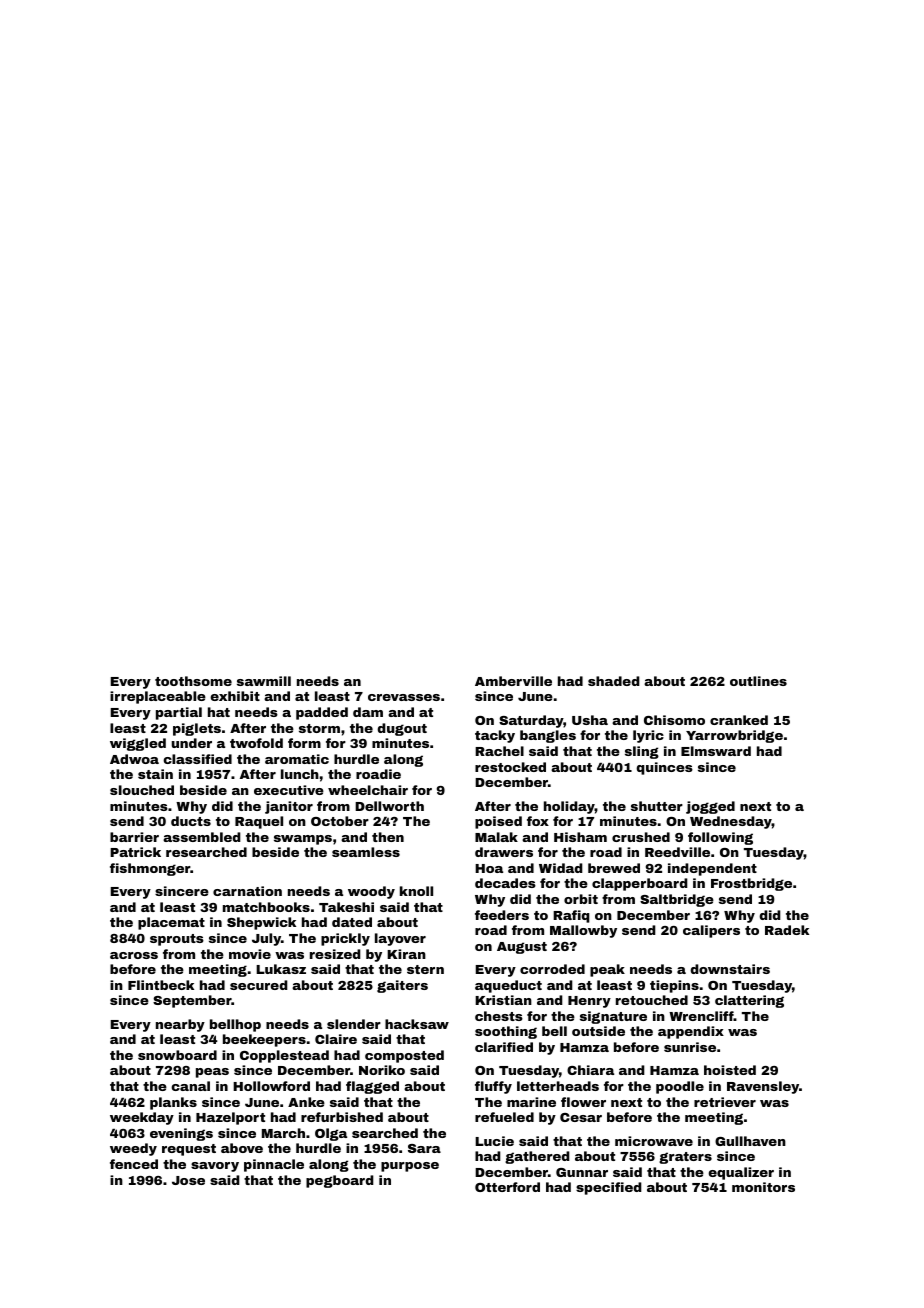 This image has width=924, height=1308. What do you see at coordinates (335, 954) in the image?
I see `resized` at bounding box center [335, 954].
